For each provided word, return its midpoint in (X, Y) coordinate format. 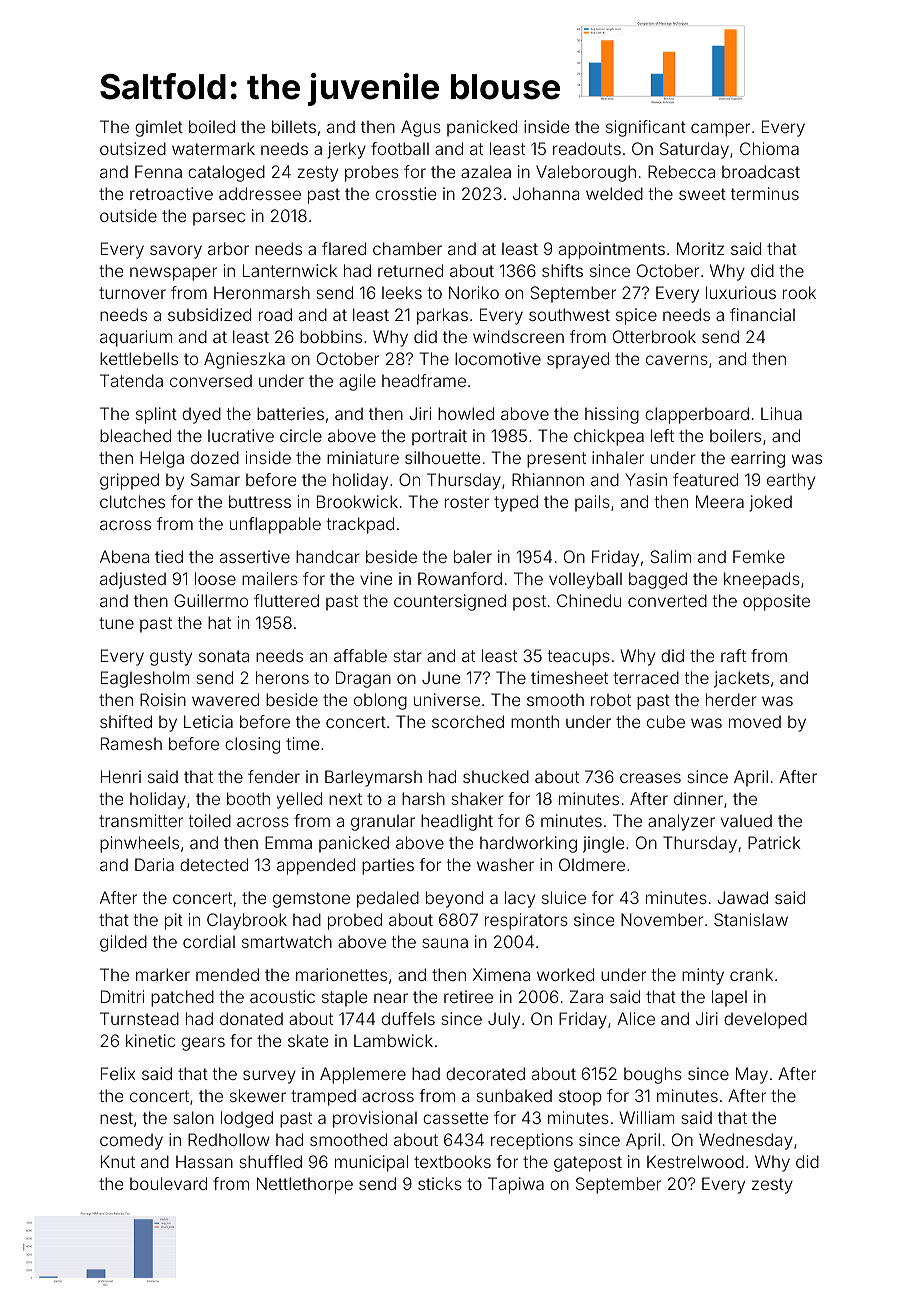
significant (646, 128)
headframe (424, 380)
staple (344, 998)
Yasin (646, 479)
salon (193, 1117)
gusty (171, 658)
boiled (212, 126)
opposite (776, 602)
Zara (586, 996)
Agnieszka (244, 360)
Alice (636, 1018)
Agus (421, 128)
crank (751, 974)
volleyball (585, 580)
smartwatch (287, 941)
